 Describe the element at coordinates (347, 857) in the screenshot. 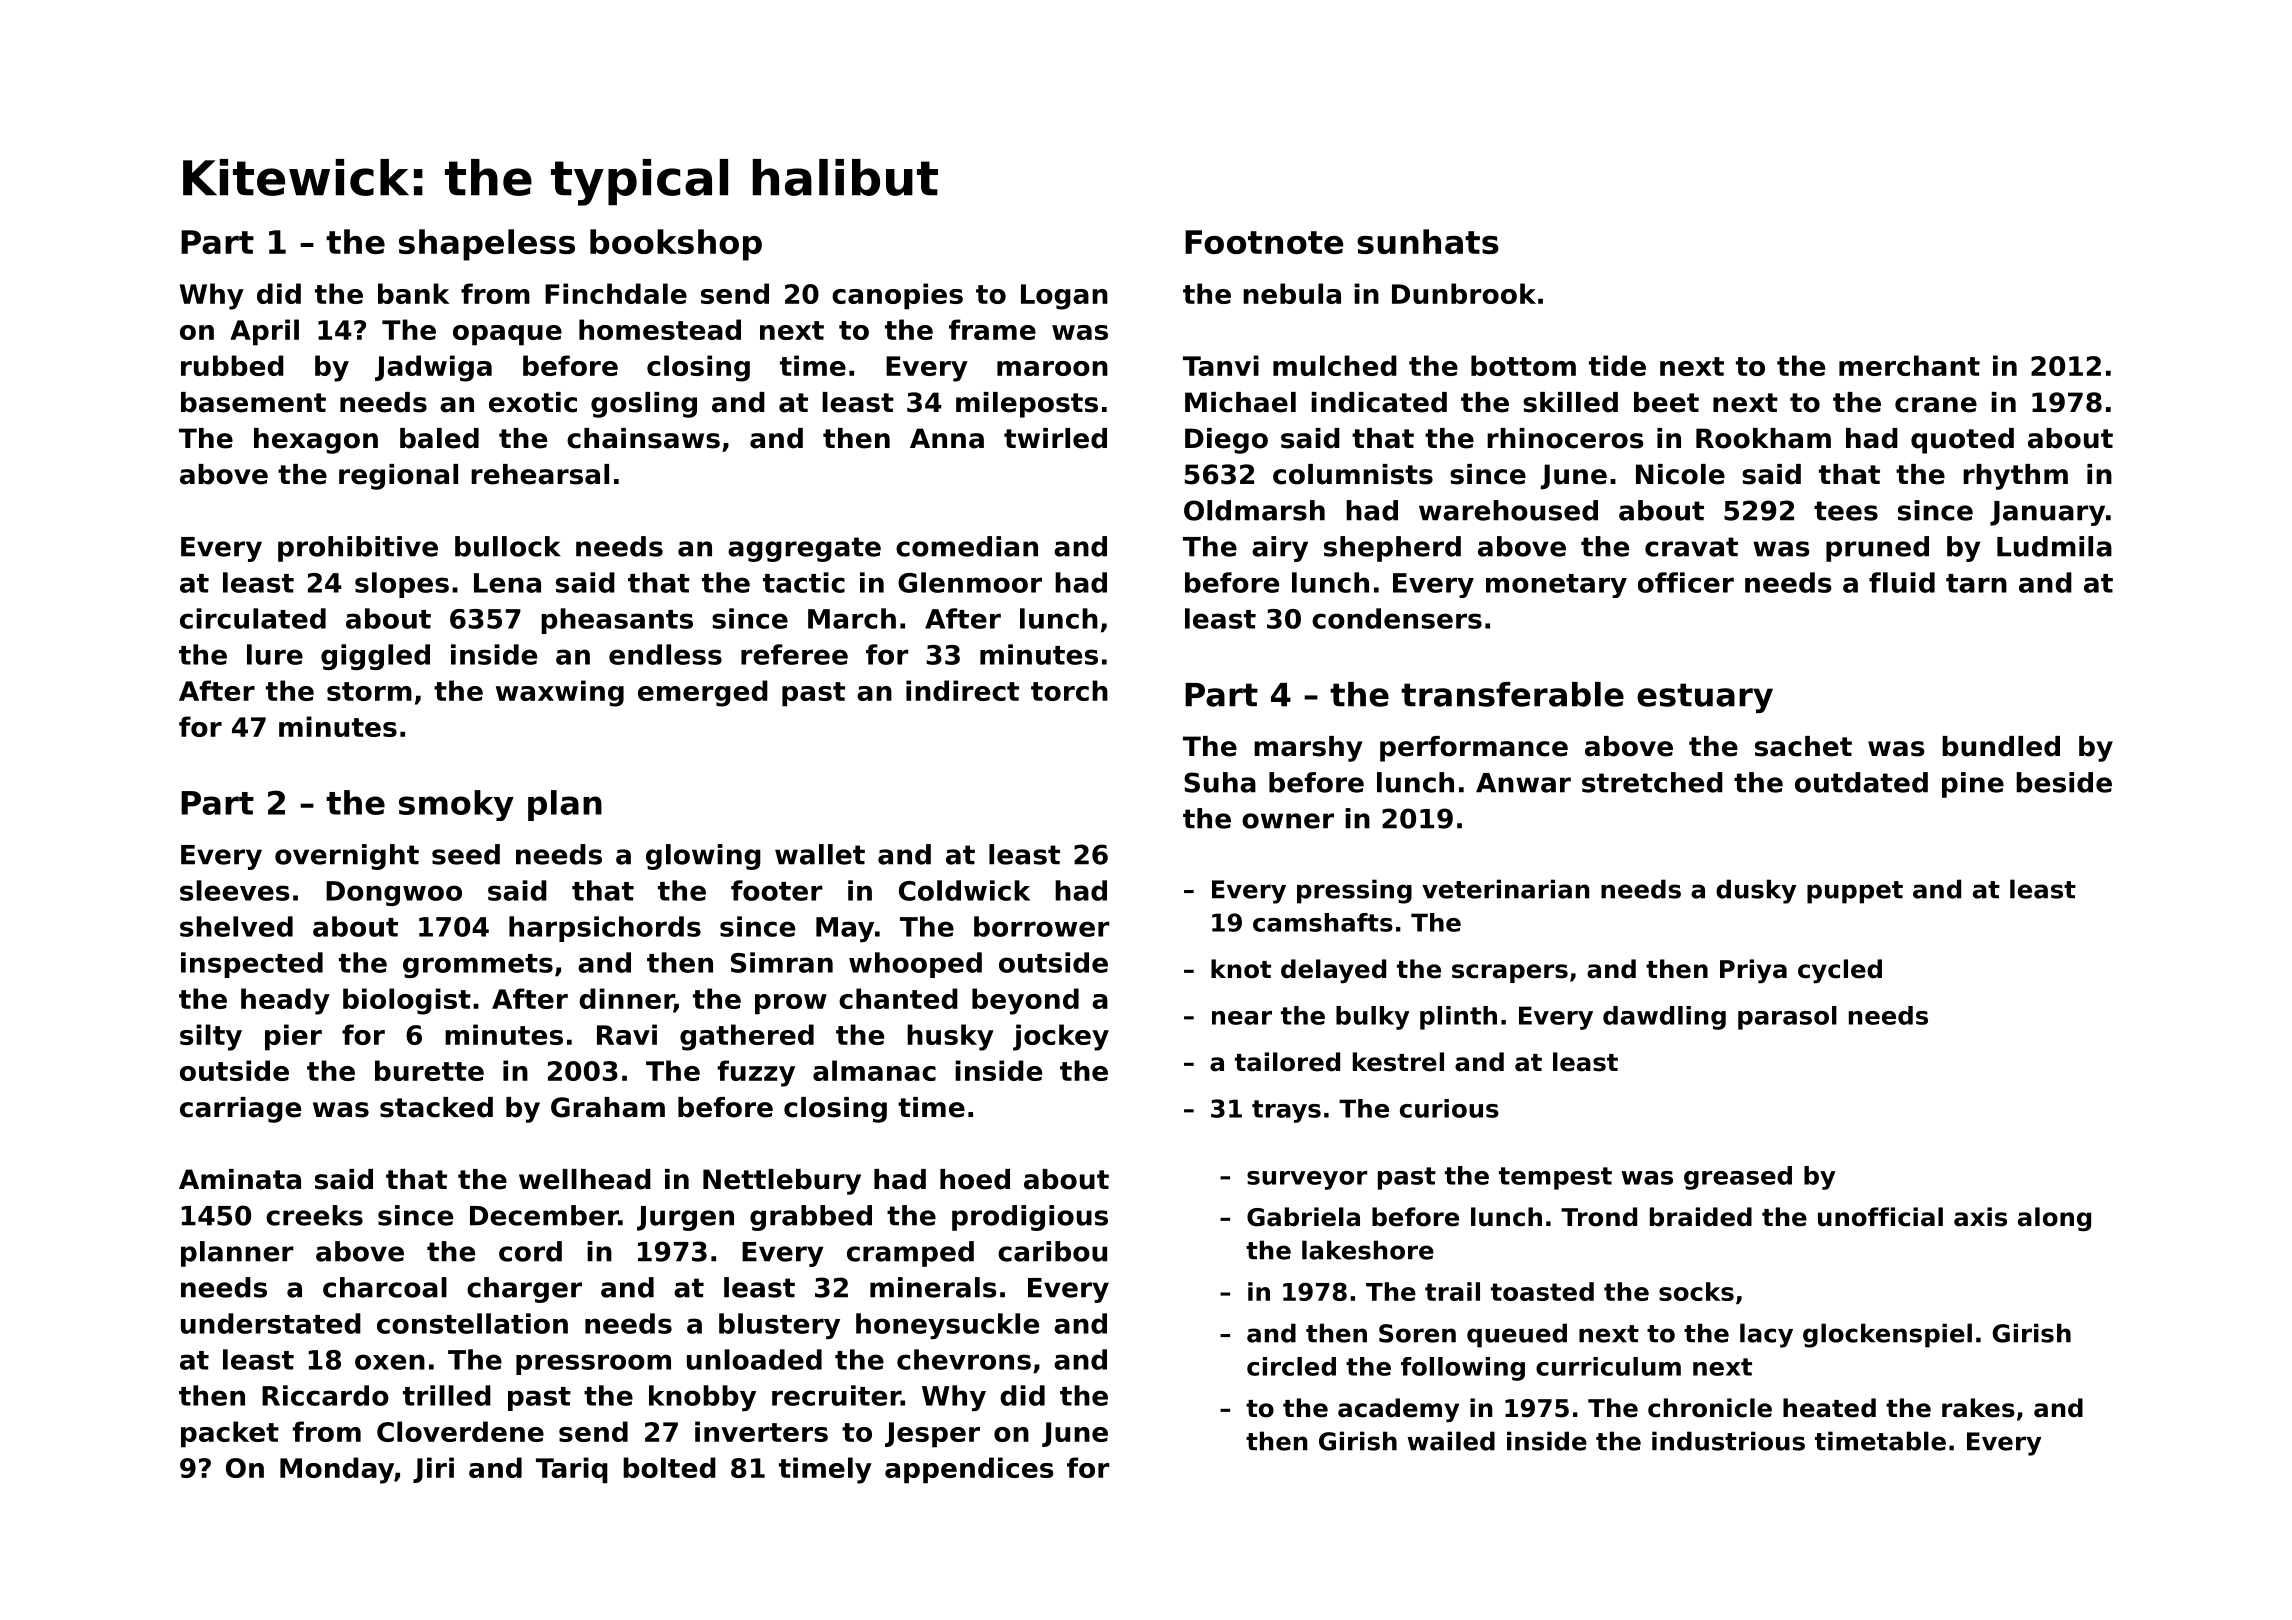

I see `overnight` at that location.
